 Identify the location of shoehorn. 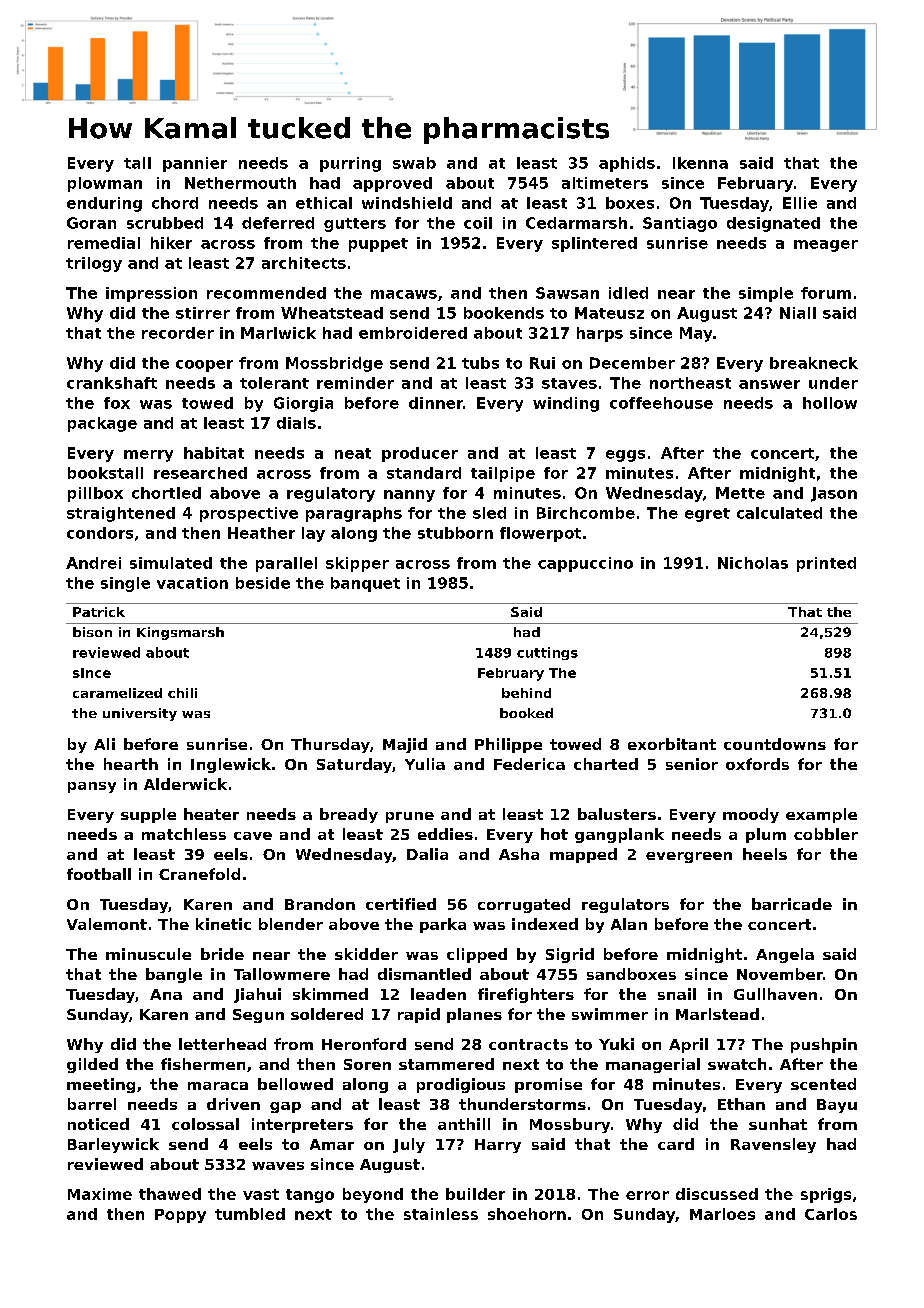
(527, 1214).
